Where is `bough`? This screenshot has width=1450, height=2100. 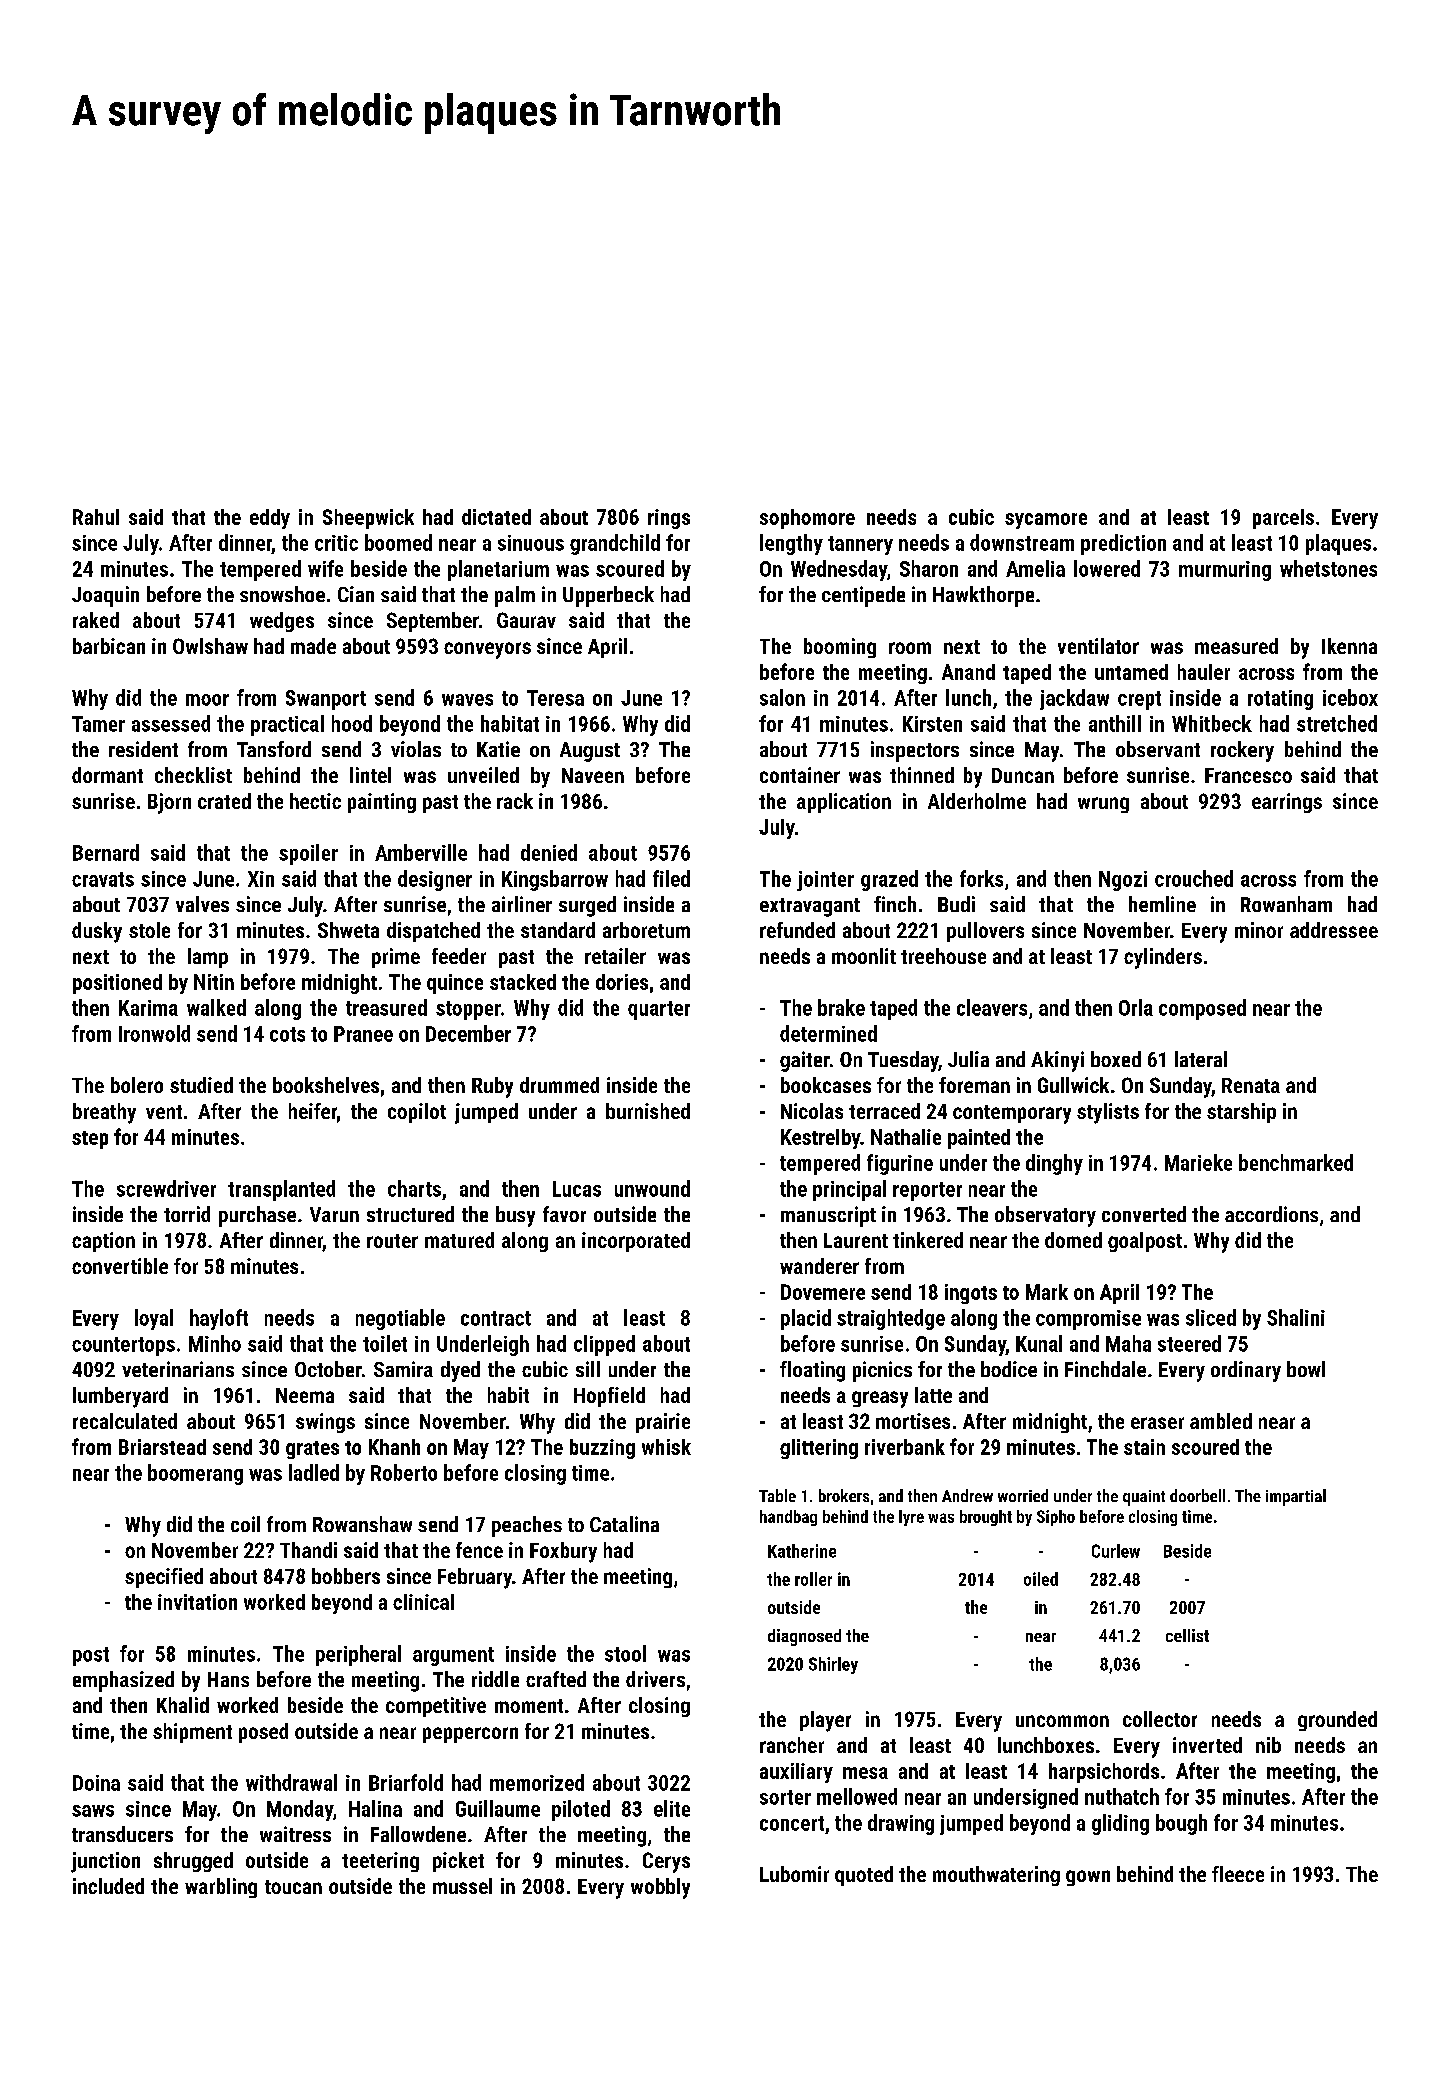
bough is located at coordinates (1181, 1824).
